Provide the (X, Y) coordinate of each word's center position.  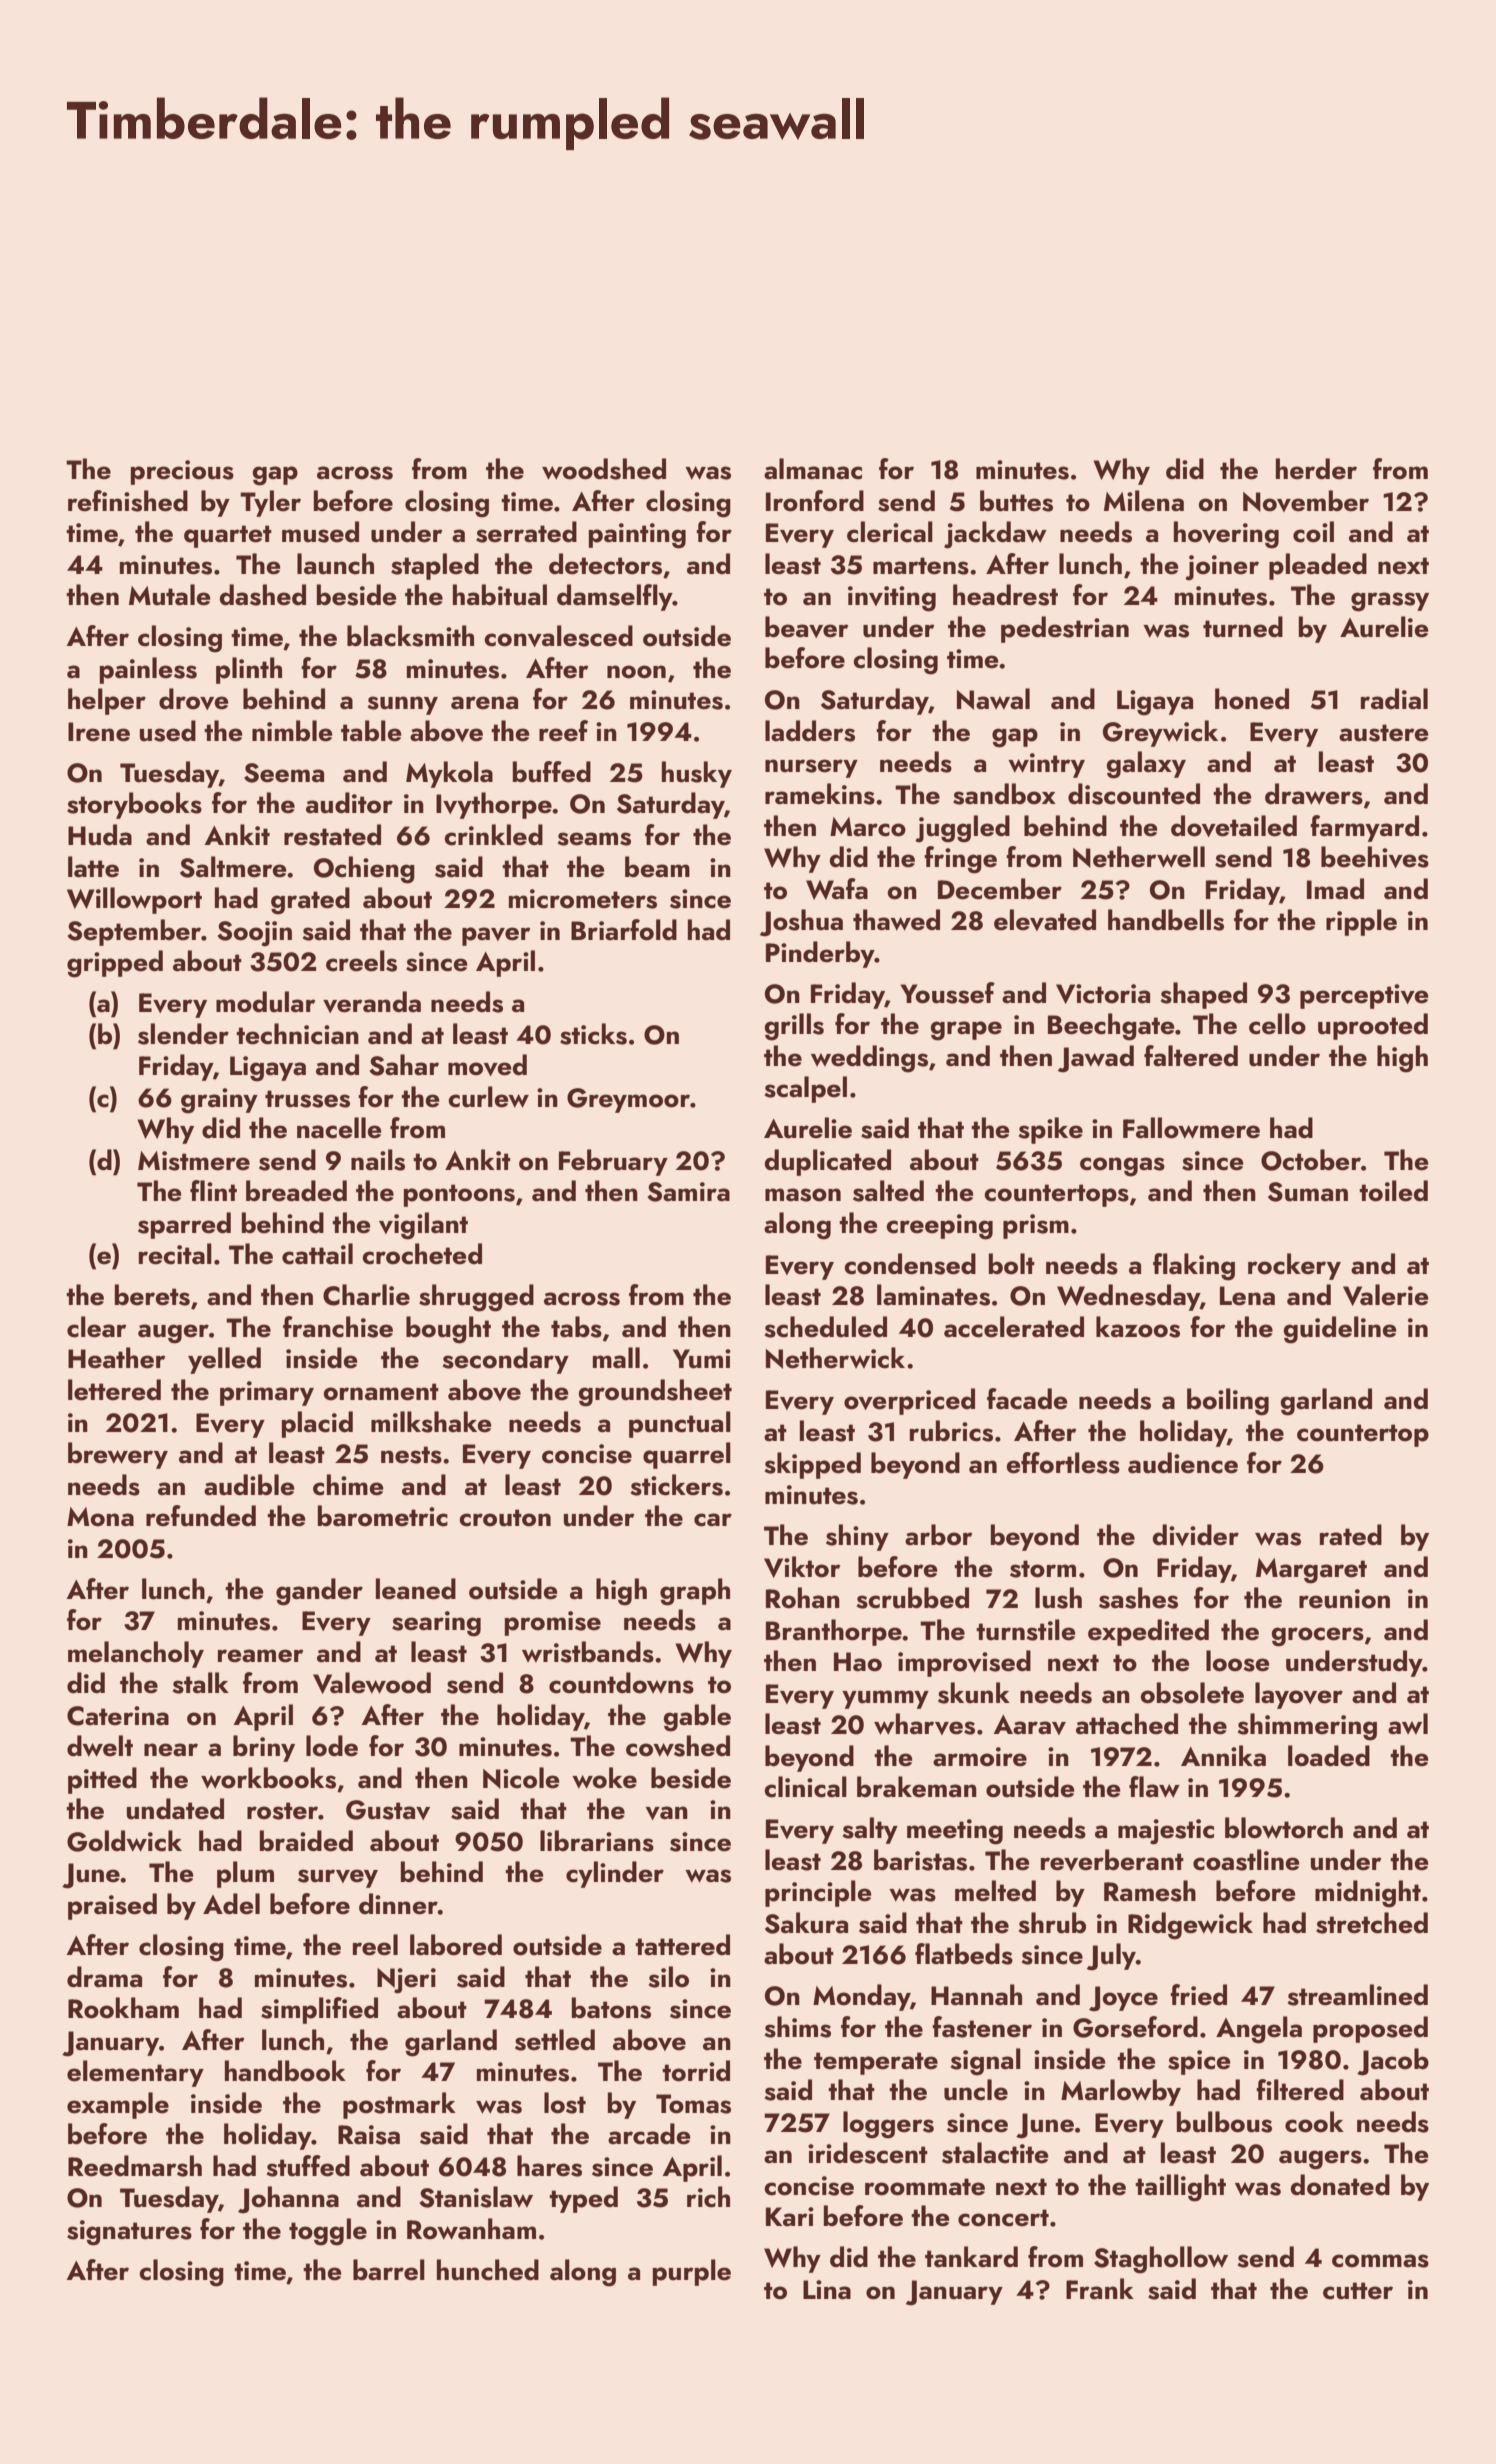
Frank (1100, 2289)
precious (182, 472)
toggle (328, 2232)
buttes (1016, 501)
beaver (806, 627)
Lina (827, 2290)
